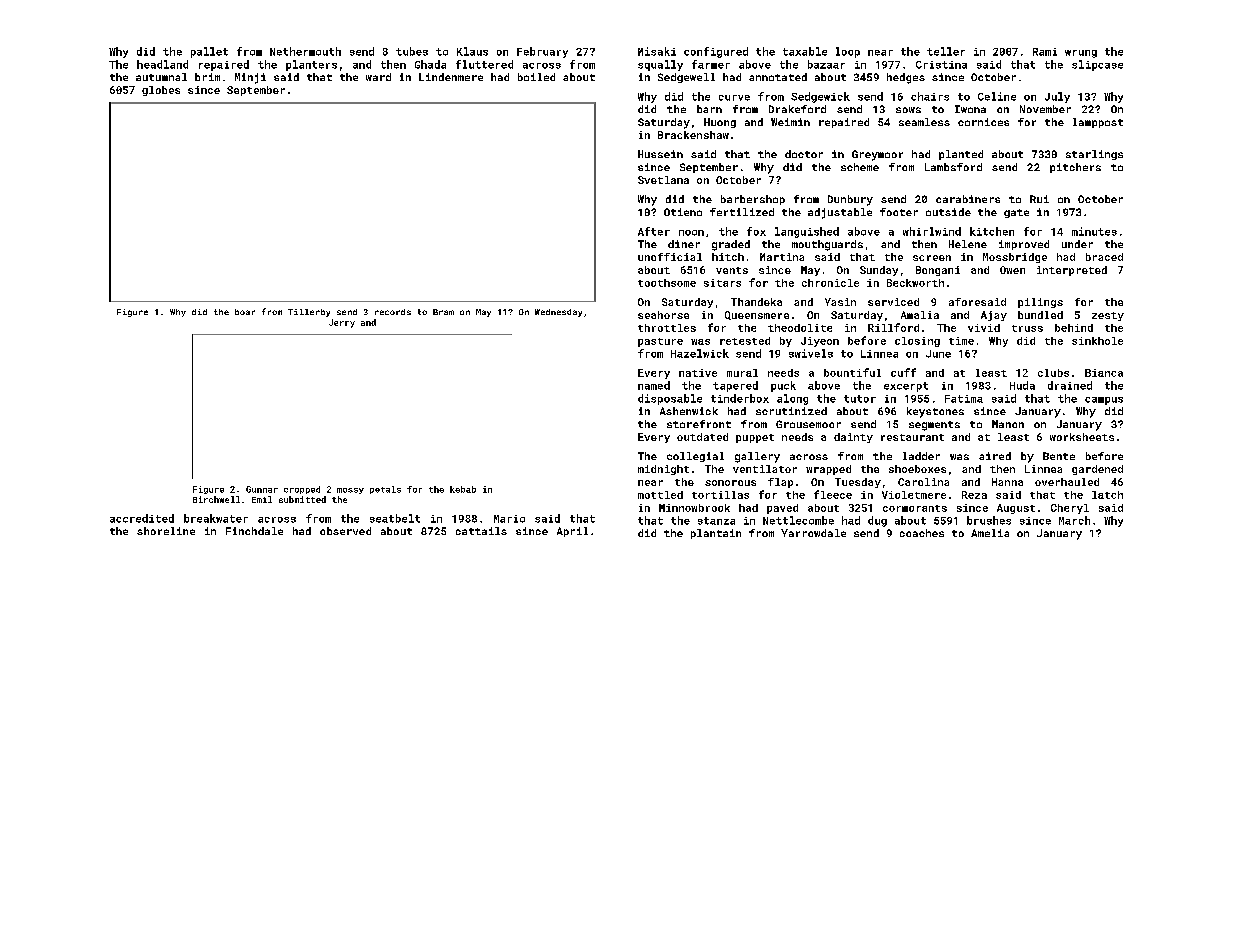  What do you see at coordinates (254, 531) in the image?
I see `Finchdale` at bounding box center [254, 531].
